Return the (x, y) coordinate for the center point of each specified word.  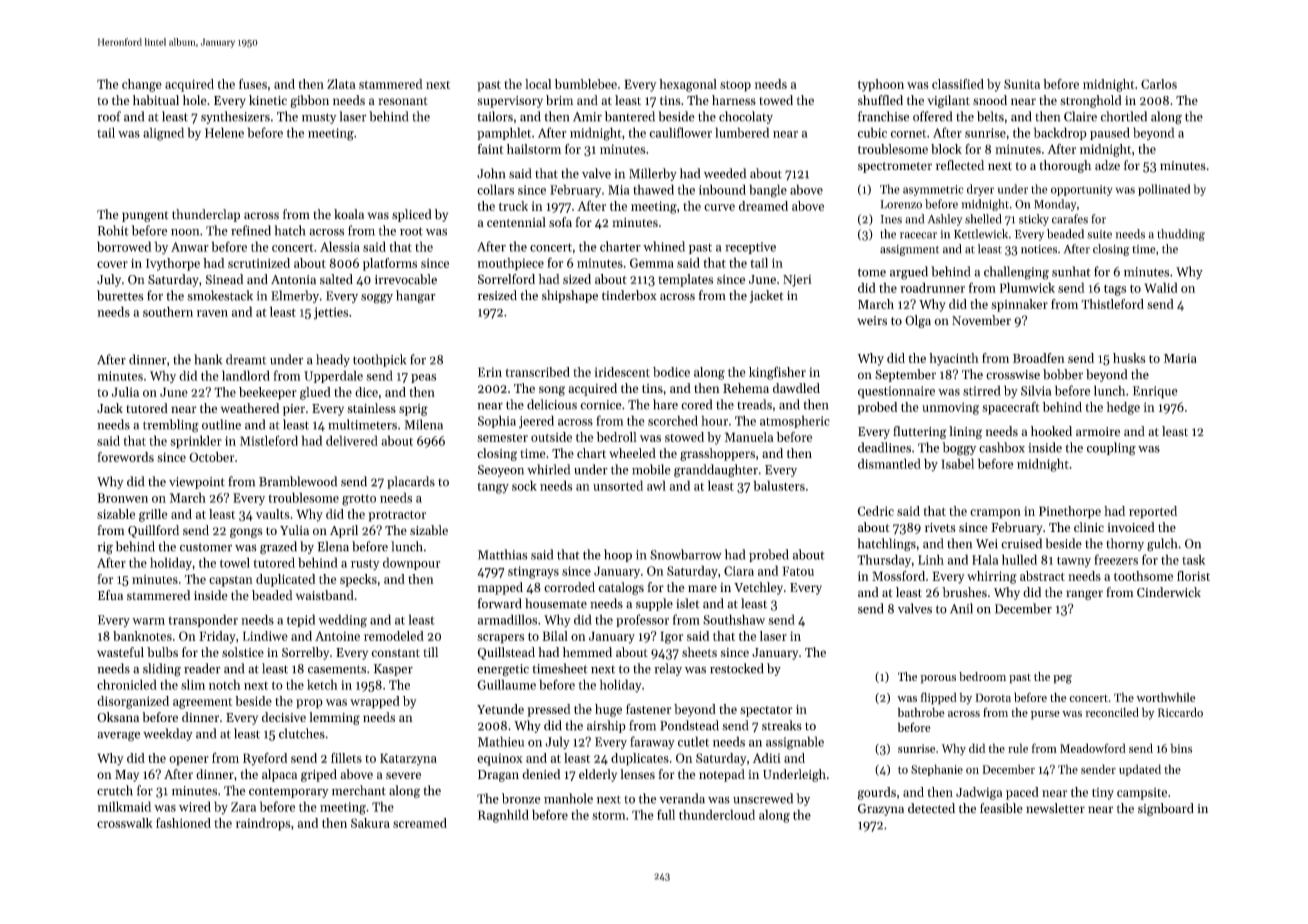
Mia (618, 190)
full (666, 814)
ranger (1084, 595)
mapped (500, 588)
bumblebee (586, 84)
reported (1153, 512)
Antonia (293, 280)
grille (153, 515)
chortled (1124, 116)
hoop (618, 555)
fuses (253, 84)
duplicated (285, 580)
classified (958, 84)
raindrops (263, 824)
